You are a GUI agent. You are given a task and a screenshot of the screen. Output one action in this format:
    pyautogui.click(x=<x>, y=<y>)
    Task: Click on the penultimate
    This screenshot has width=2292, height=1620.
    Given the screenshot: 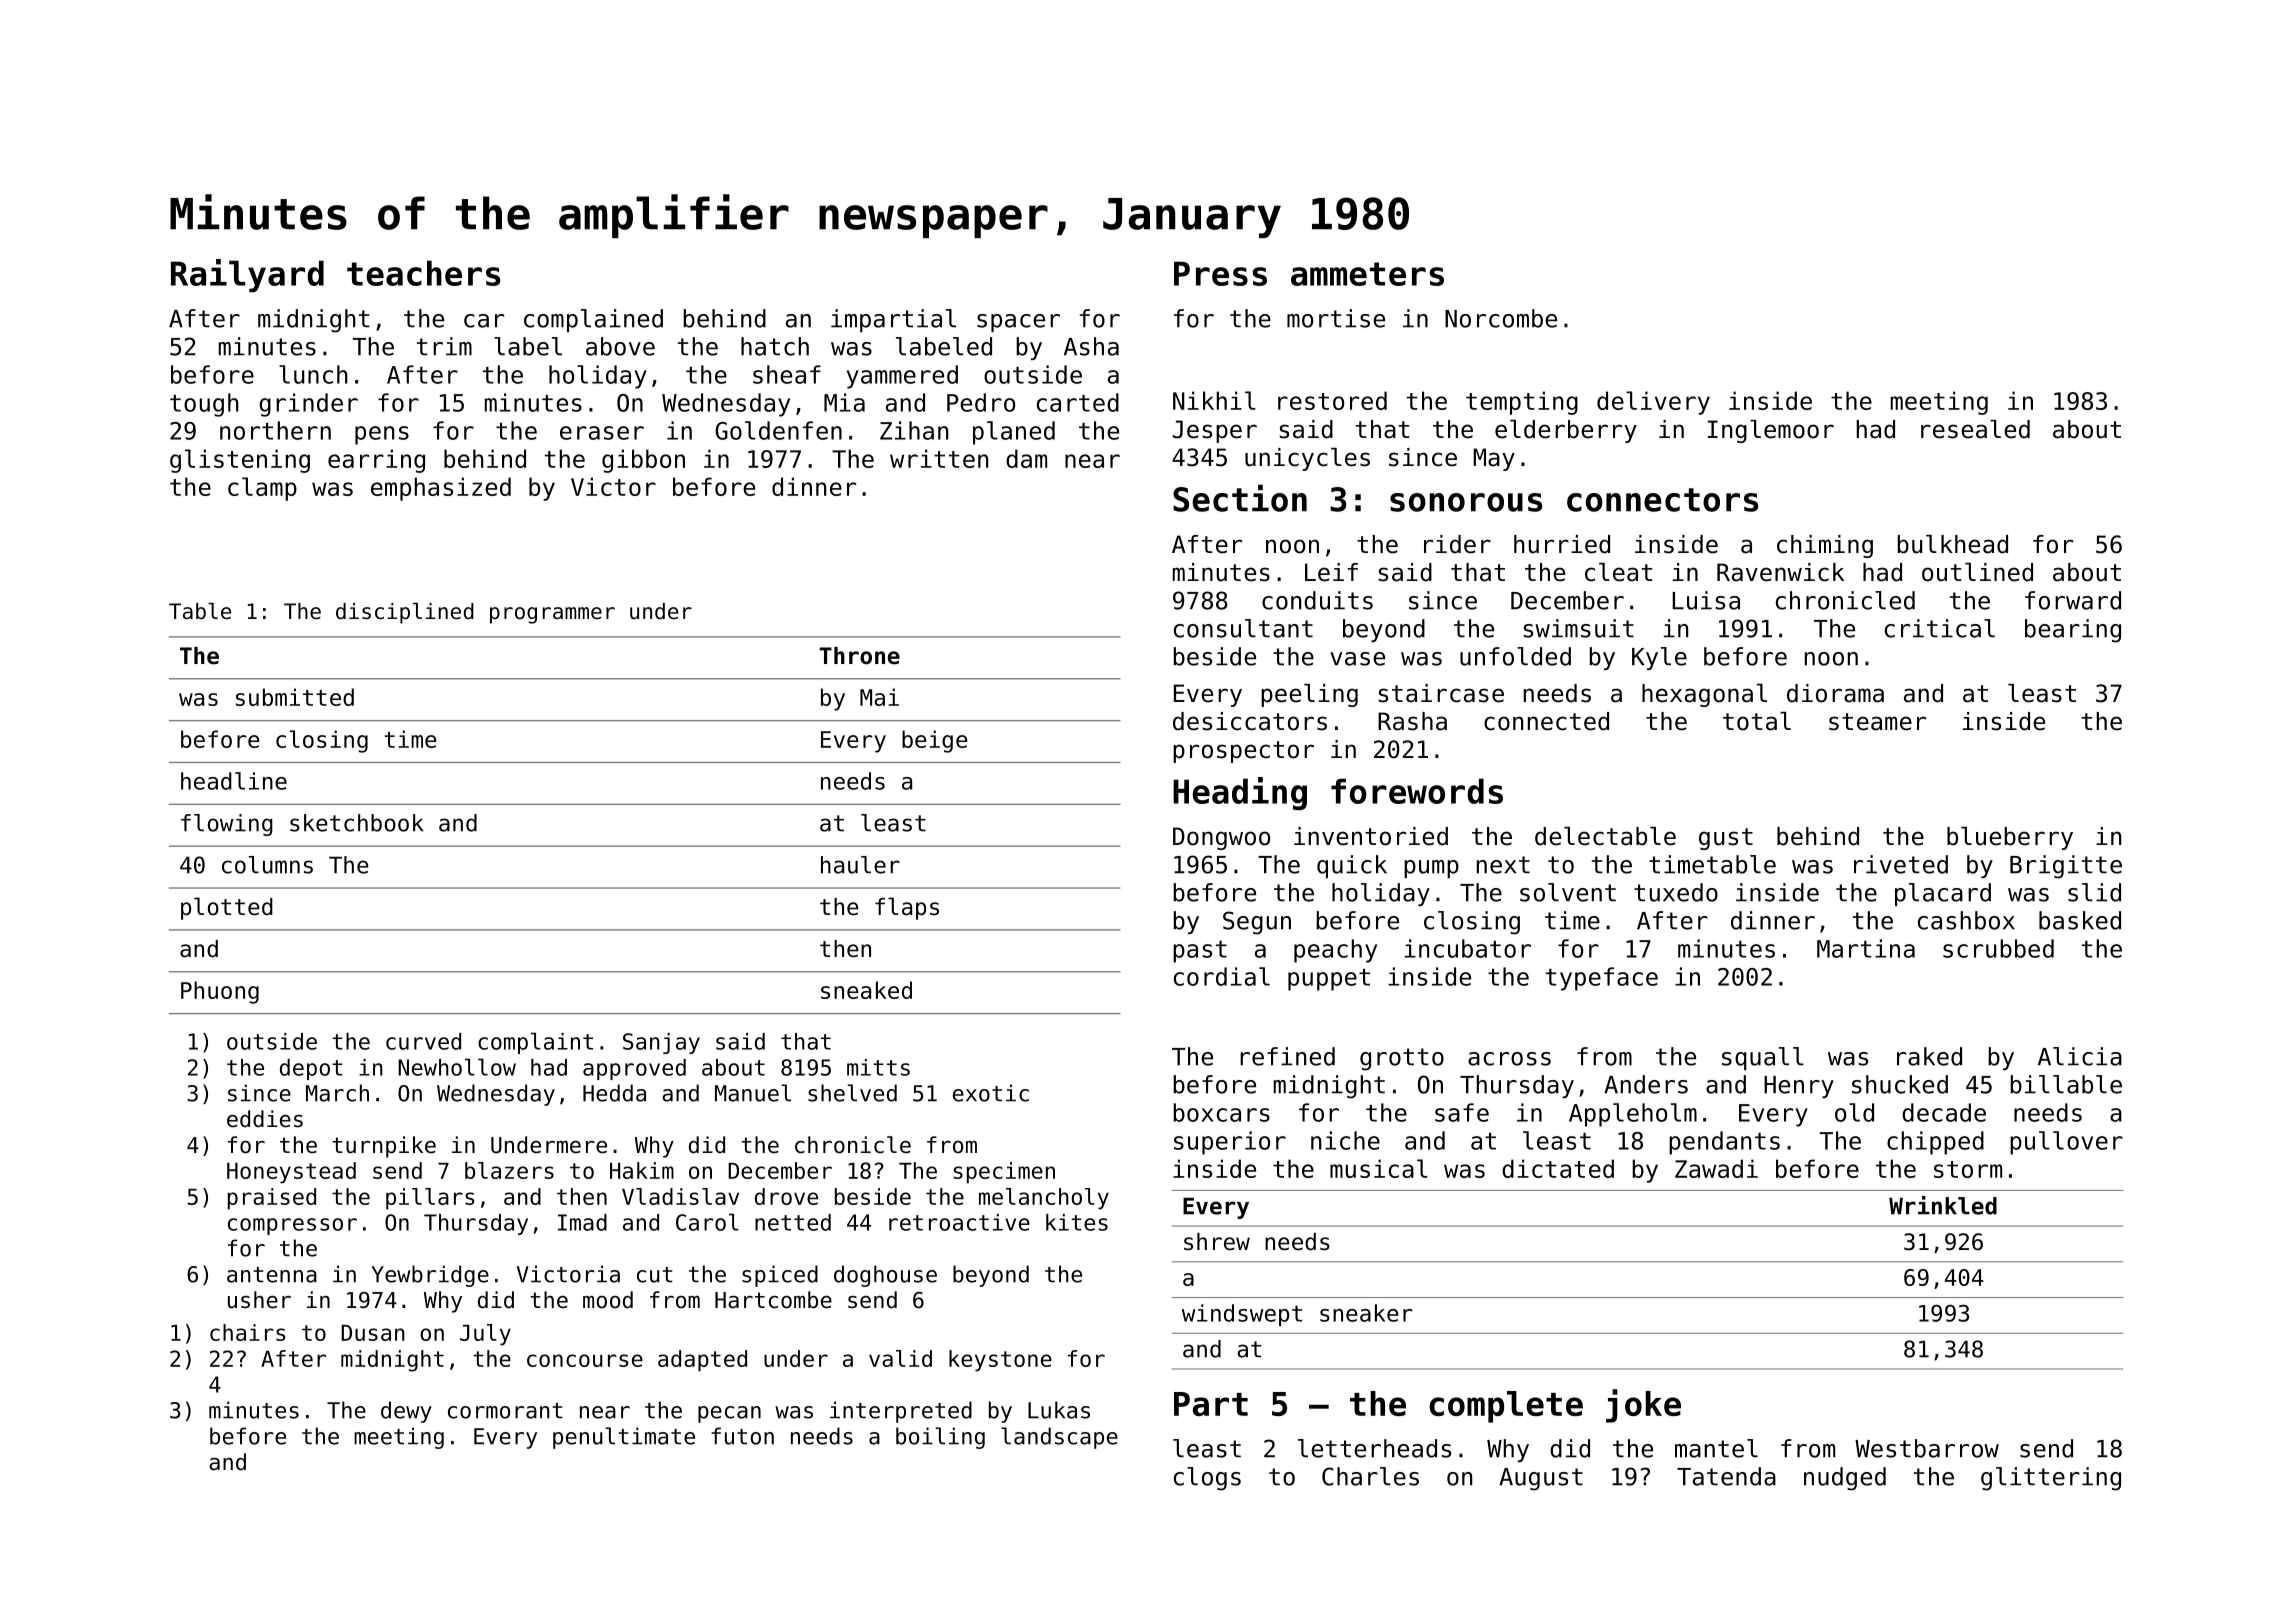 What is the action you would take?
    pyautogui.click(x=624, y=1438)
